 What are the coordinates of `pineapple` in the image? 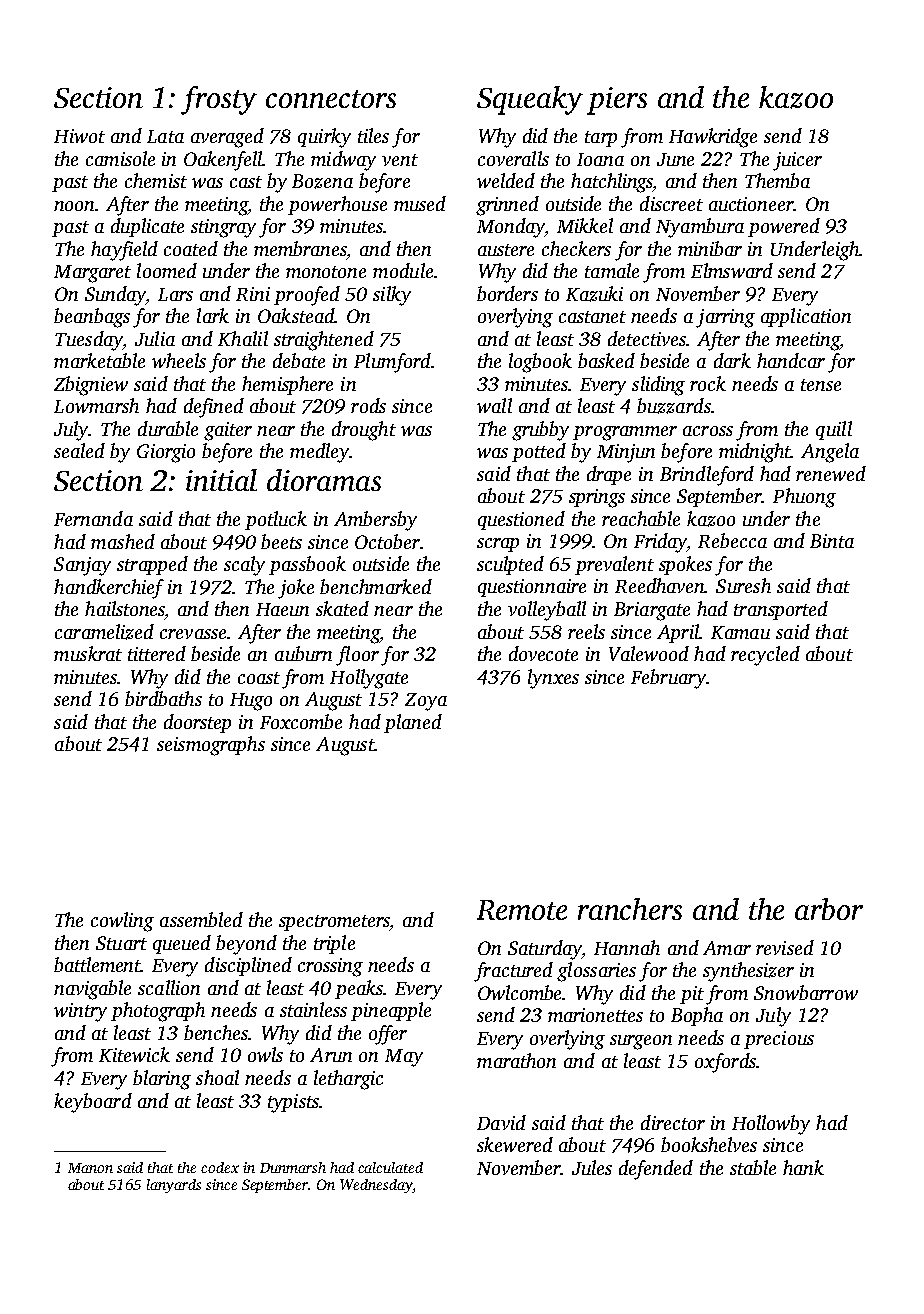 It's located at (391, 1011).
